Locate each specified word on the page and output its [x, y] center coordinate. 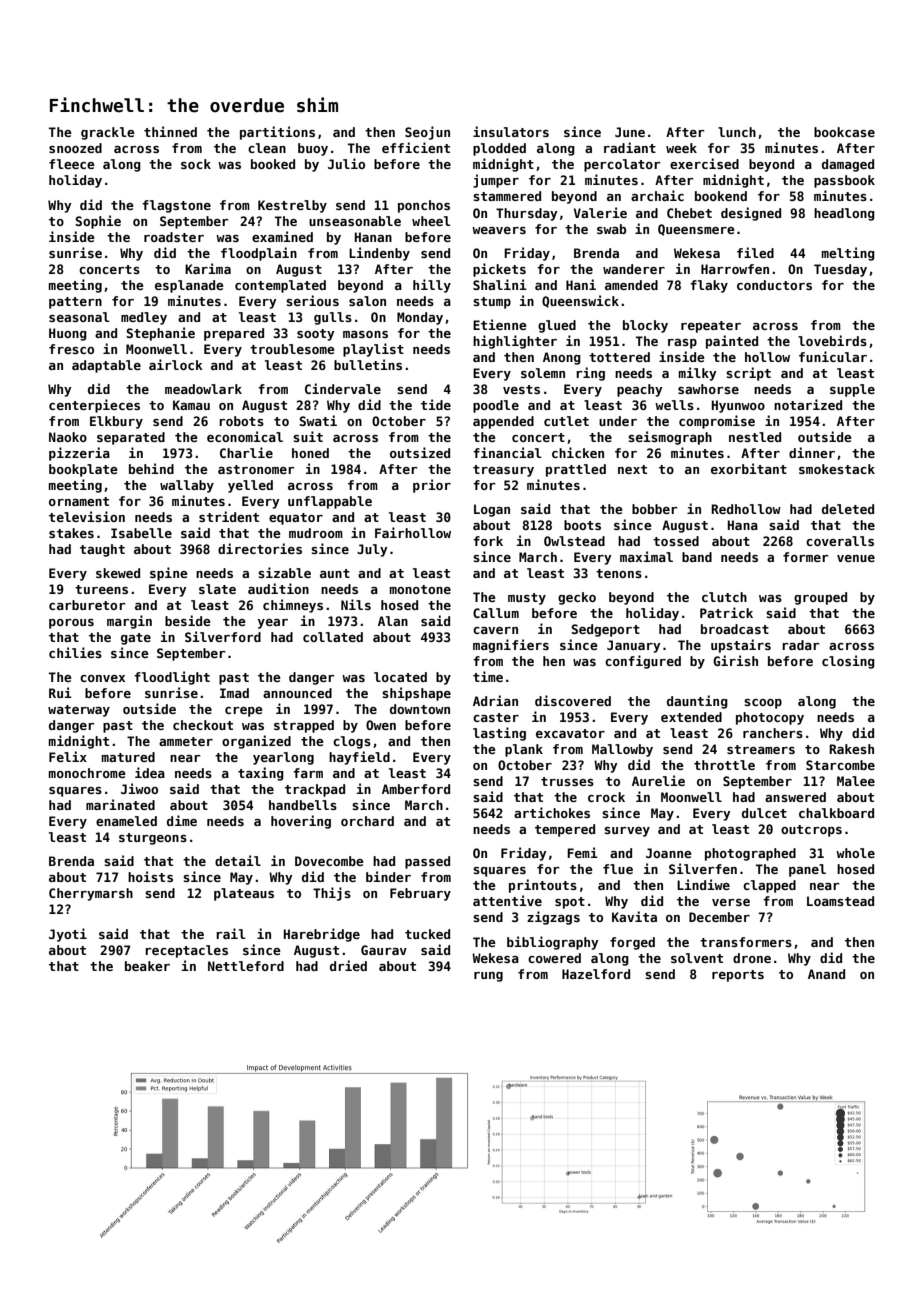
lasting [499, 734]
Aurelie [658, 780]
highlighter [515, 342]
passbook [844, 181]
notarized [808, 404]
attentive [507, 900]
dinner [812, 452]
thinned [170, 131]
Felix [68, 756]
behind [151, 468]
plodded [499, 149]
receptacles [186, 951]
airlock [176, 364]
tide [436, 404]
